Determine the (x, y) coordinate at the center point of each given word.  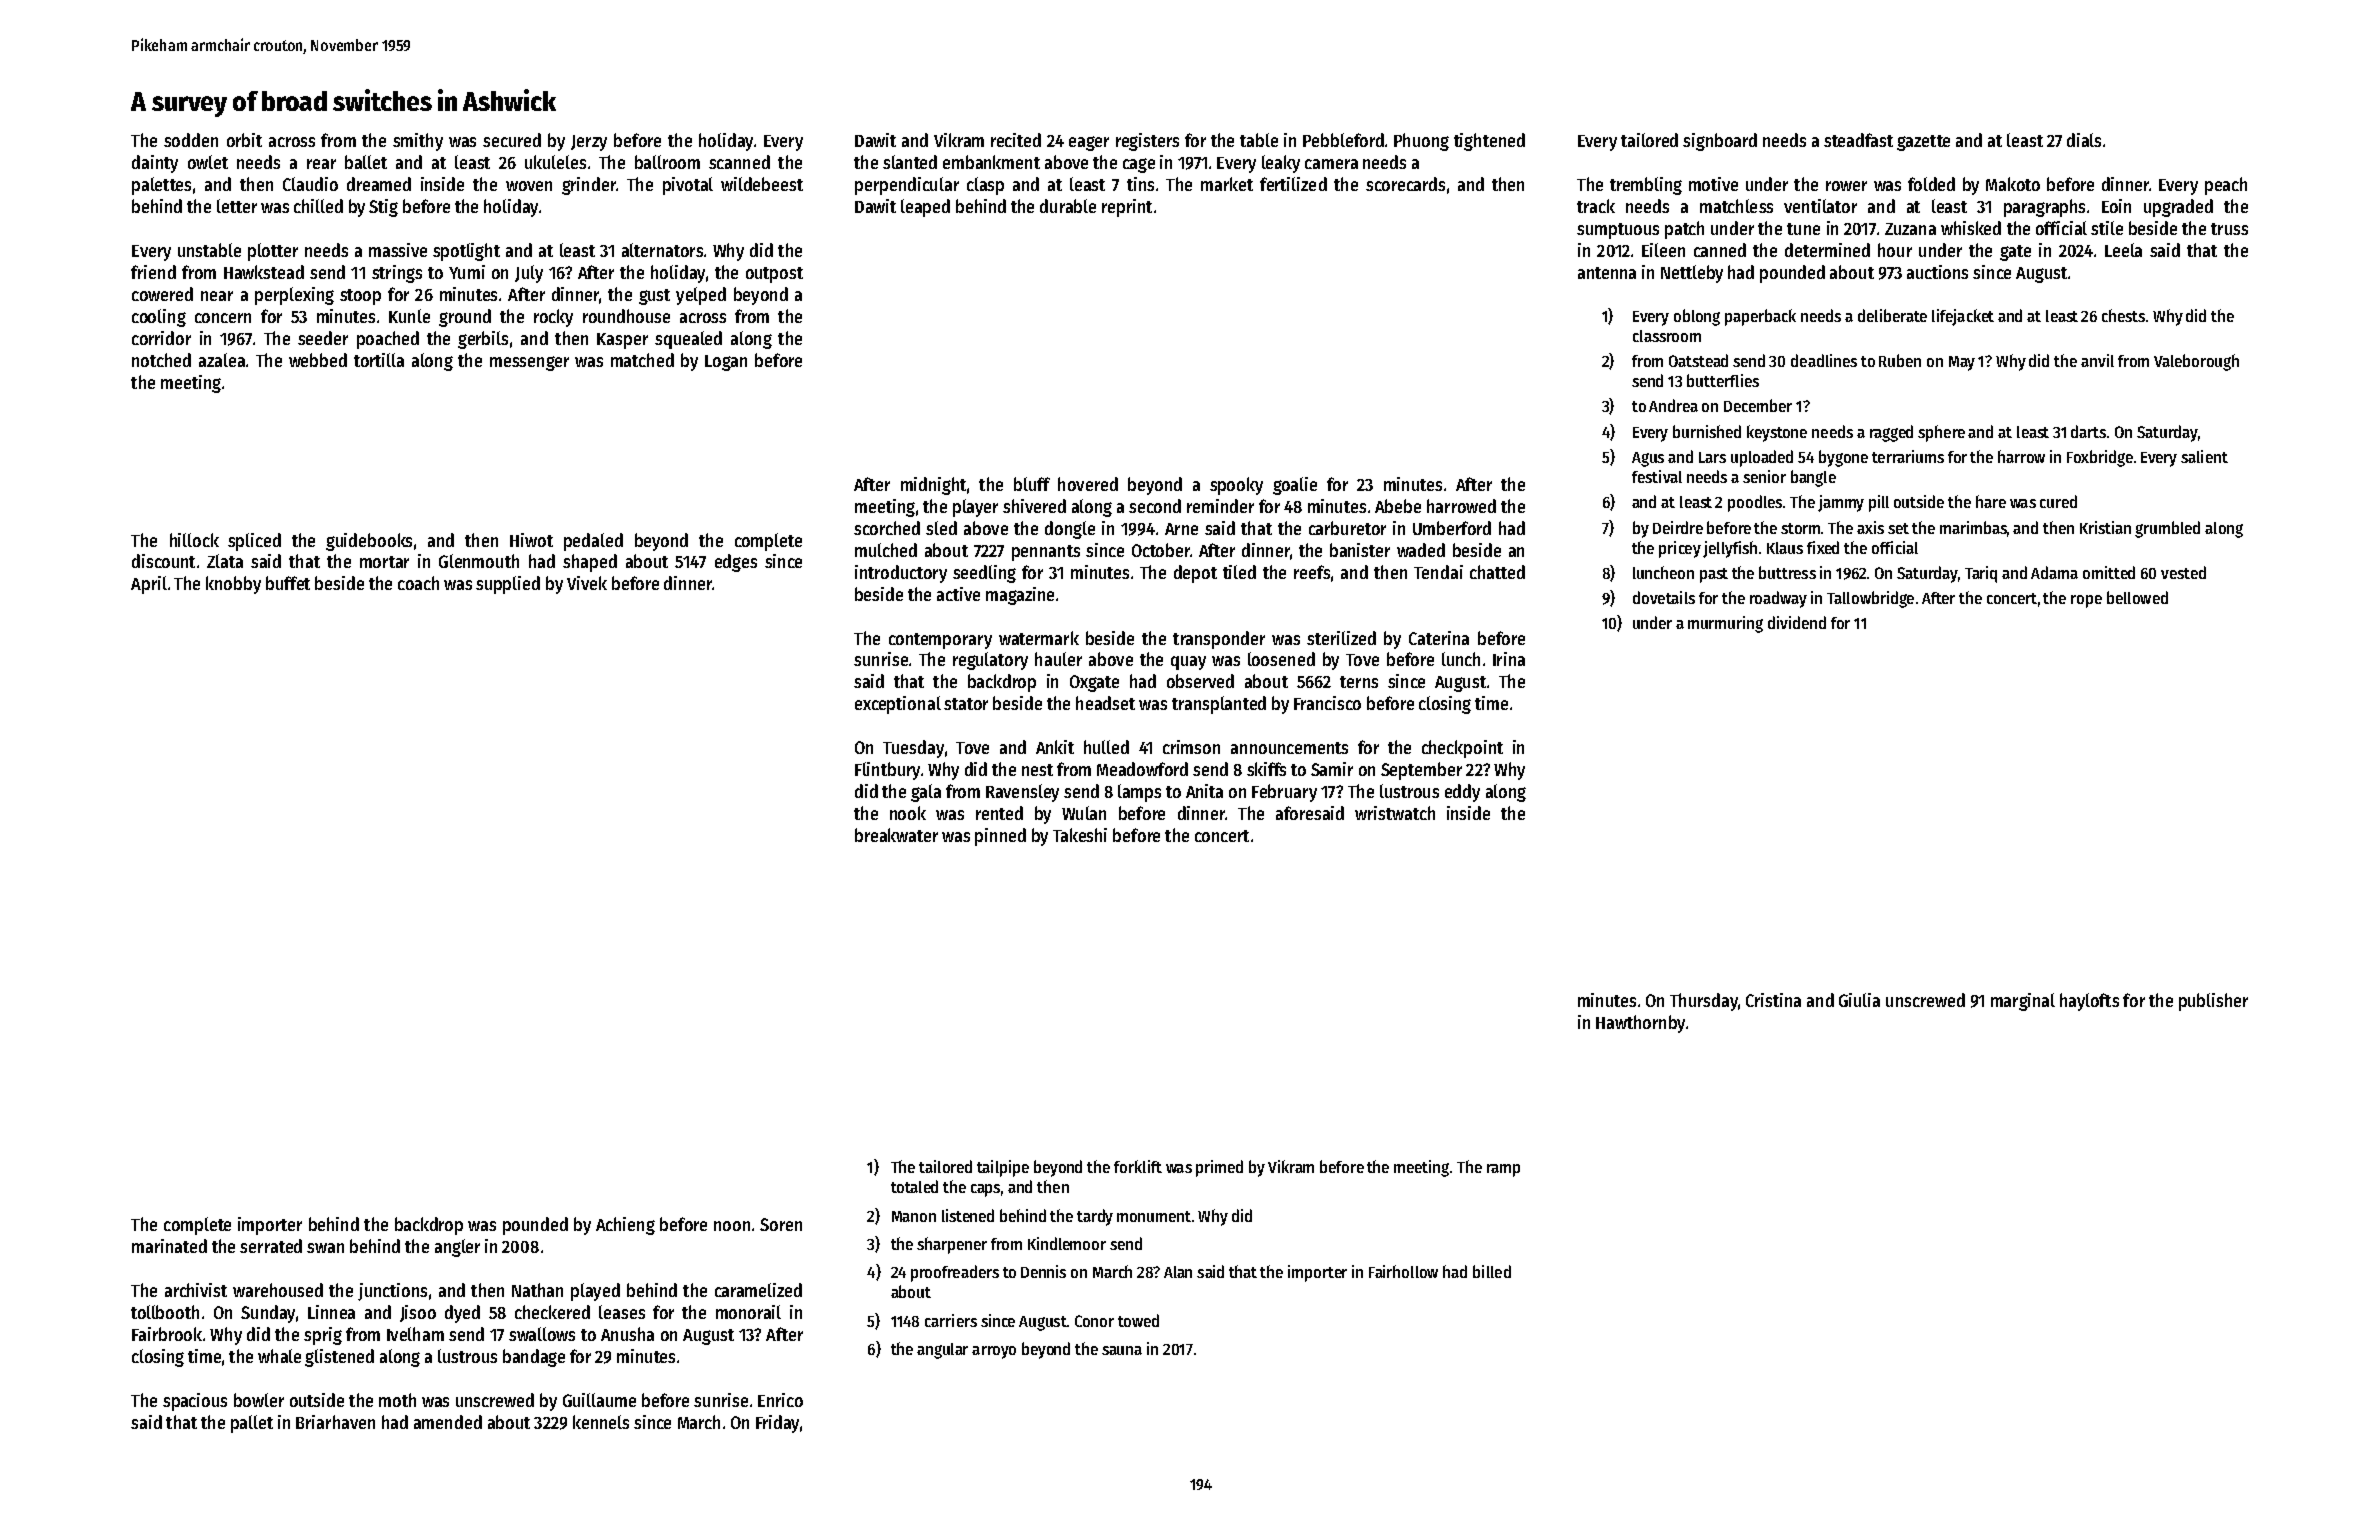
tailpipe (1003, 1168)
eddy (1462, 793)
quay (1188, 663)
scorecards (1405, 184)
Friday (777, 1424)
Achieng (625, 1226)
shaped (590, 563)
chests (2123, 315)
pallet (252, 1424)
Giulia (1859, 1000)
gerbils (483, 340)
